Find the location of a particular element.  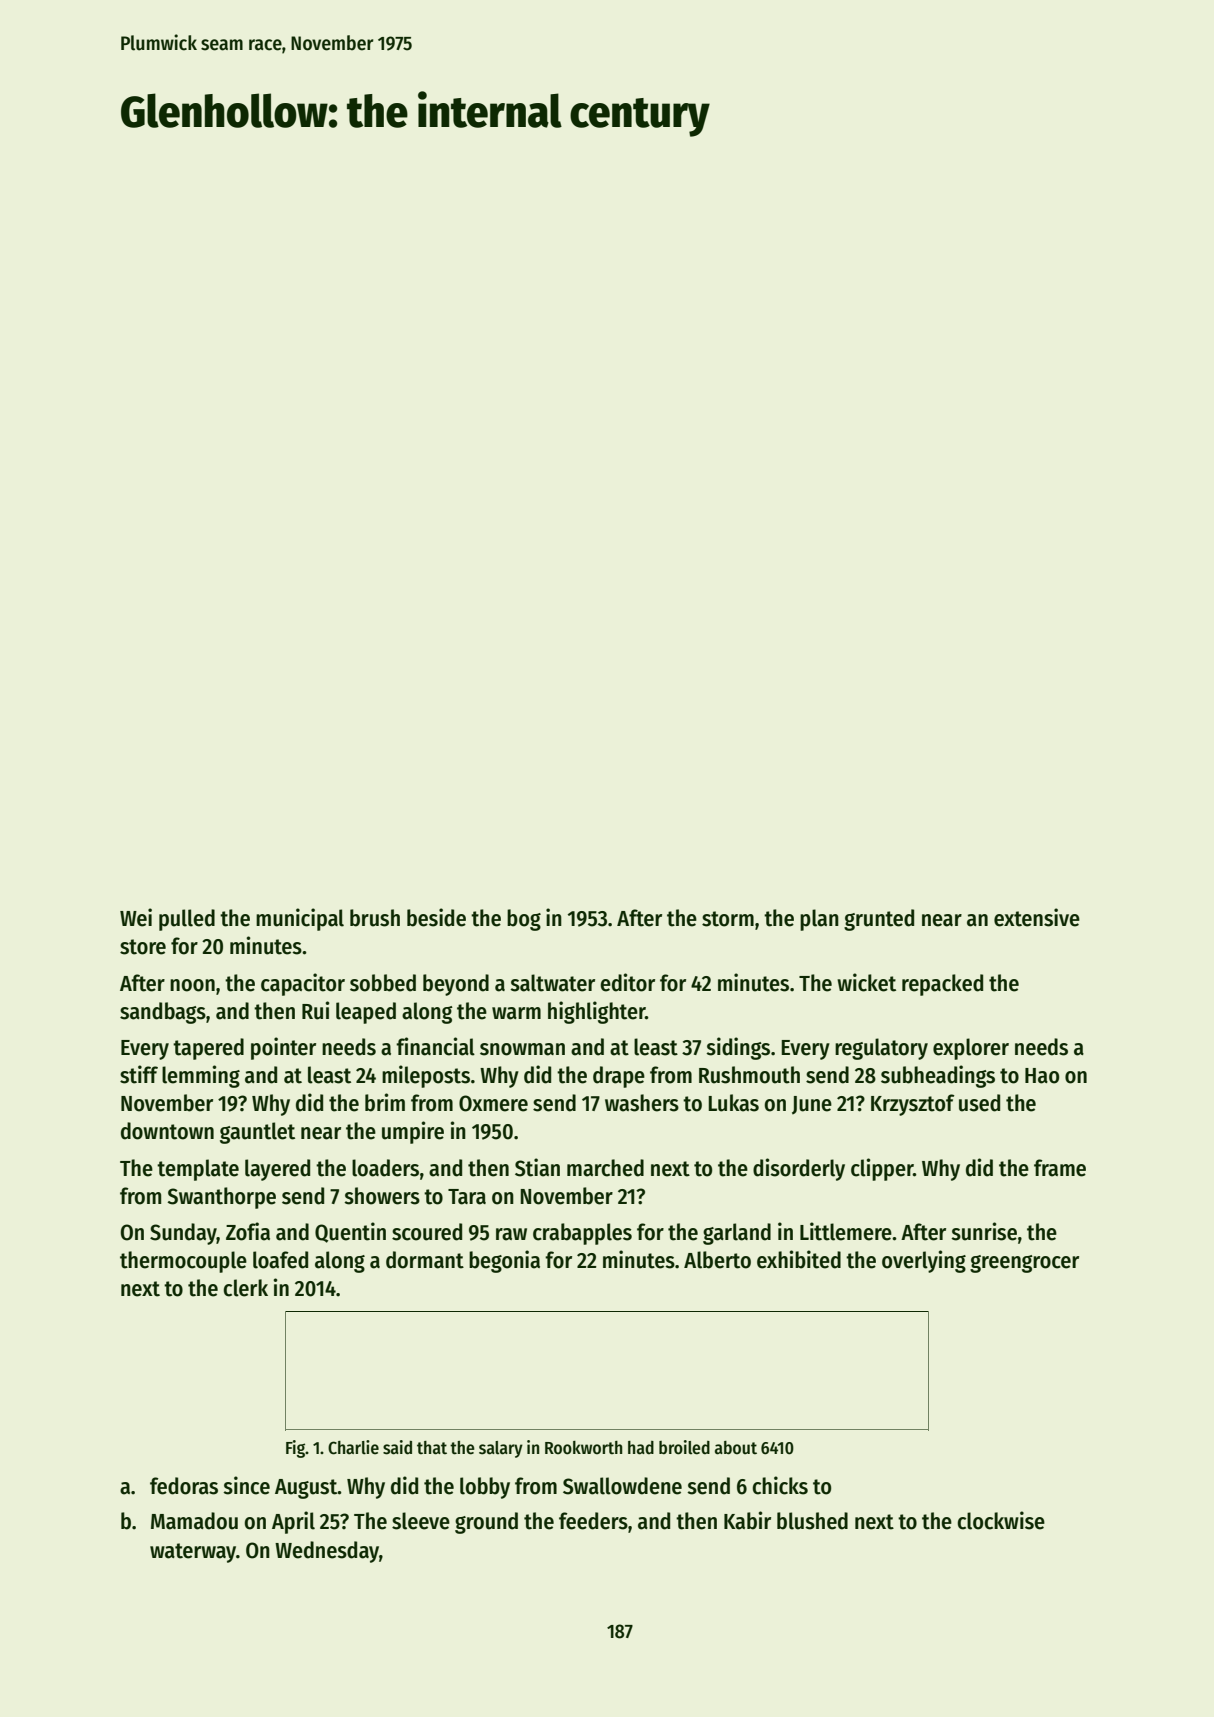

Alberto is located at coordinates (717, 1260).
